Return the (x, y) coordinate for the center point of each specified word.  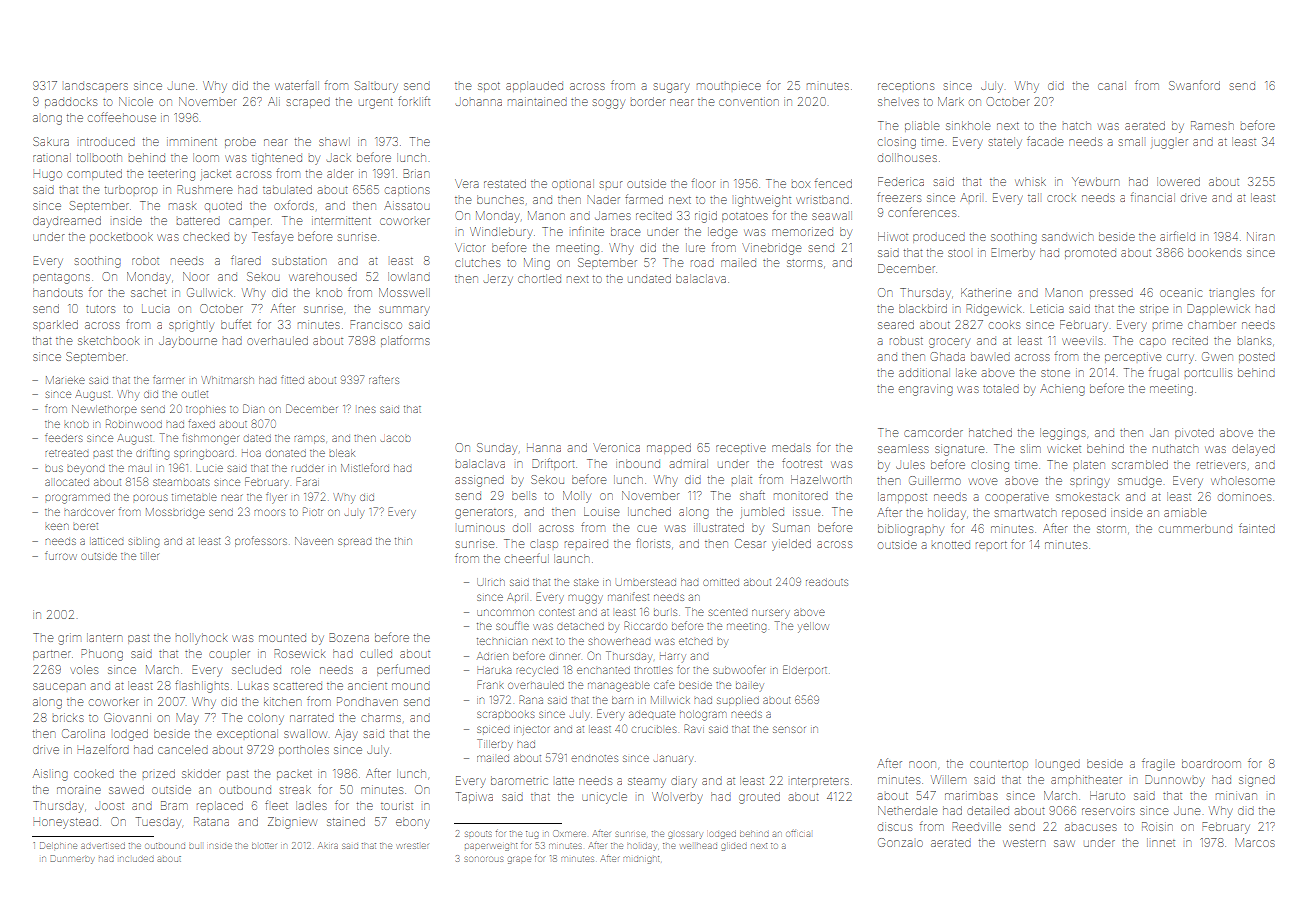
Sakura (51, 141)
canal (1112, 85)
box (801, 184)
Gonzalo (900, 842)
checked (206, 236)
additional (924, 372)
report (991, 545)
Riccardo (645, 625)
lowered (1178, 181)
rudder (307, 468)
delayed (1253, 450)
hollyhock (201, 639)
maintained (537, 102)
